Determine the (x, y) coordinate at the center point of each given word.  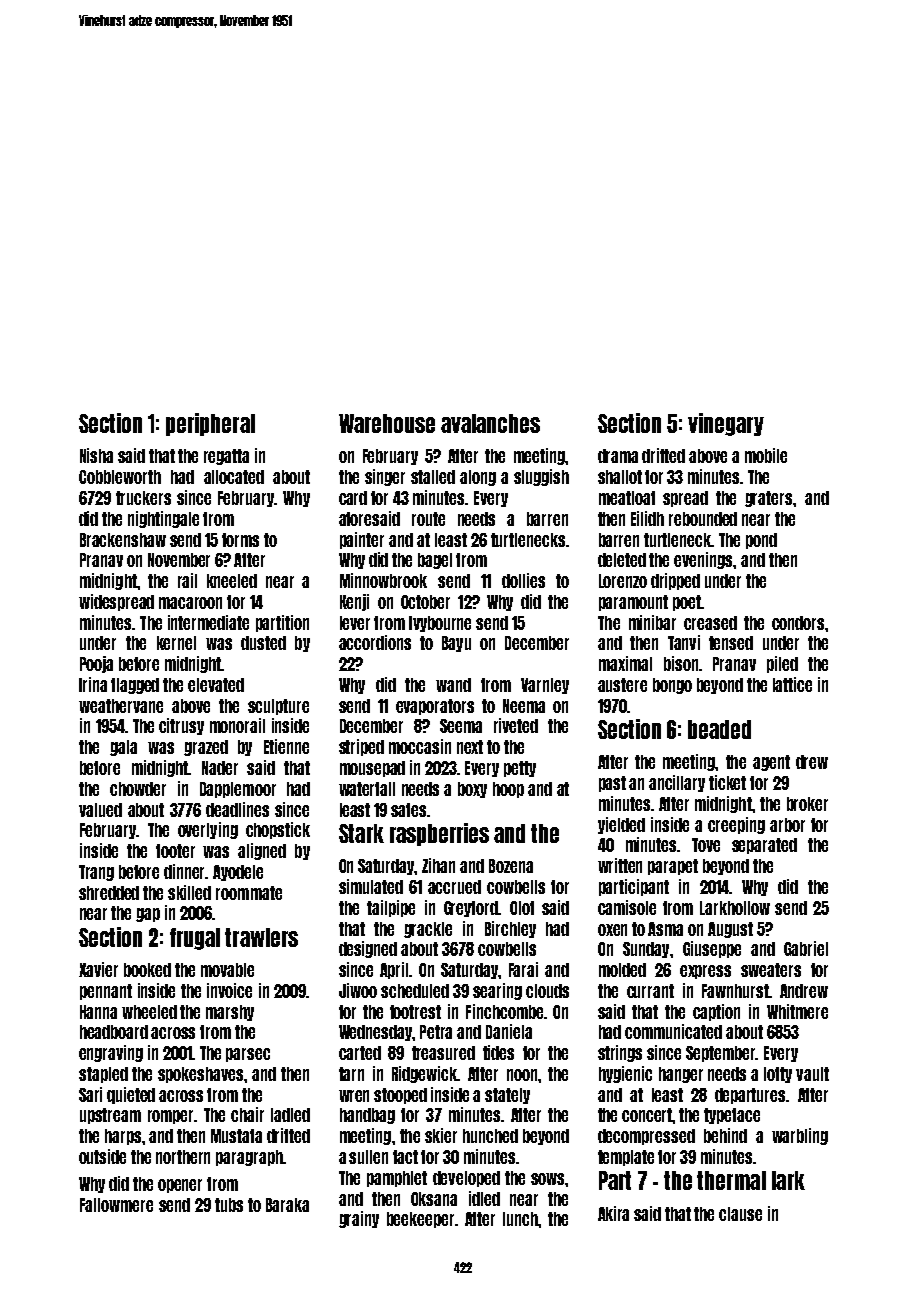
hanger (681, 1075)
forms (240, 540)
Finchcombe (504, 1011)
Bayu (456, 644)
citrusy (181, 726)
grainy (359, 1219)
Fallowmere (116, 1205)
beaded (719, 729)
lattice (792, 684)
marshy (230, 1013)
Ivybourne (440, 624)
